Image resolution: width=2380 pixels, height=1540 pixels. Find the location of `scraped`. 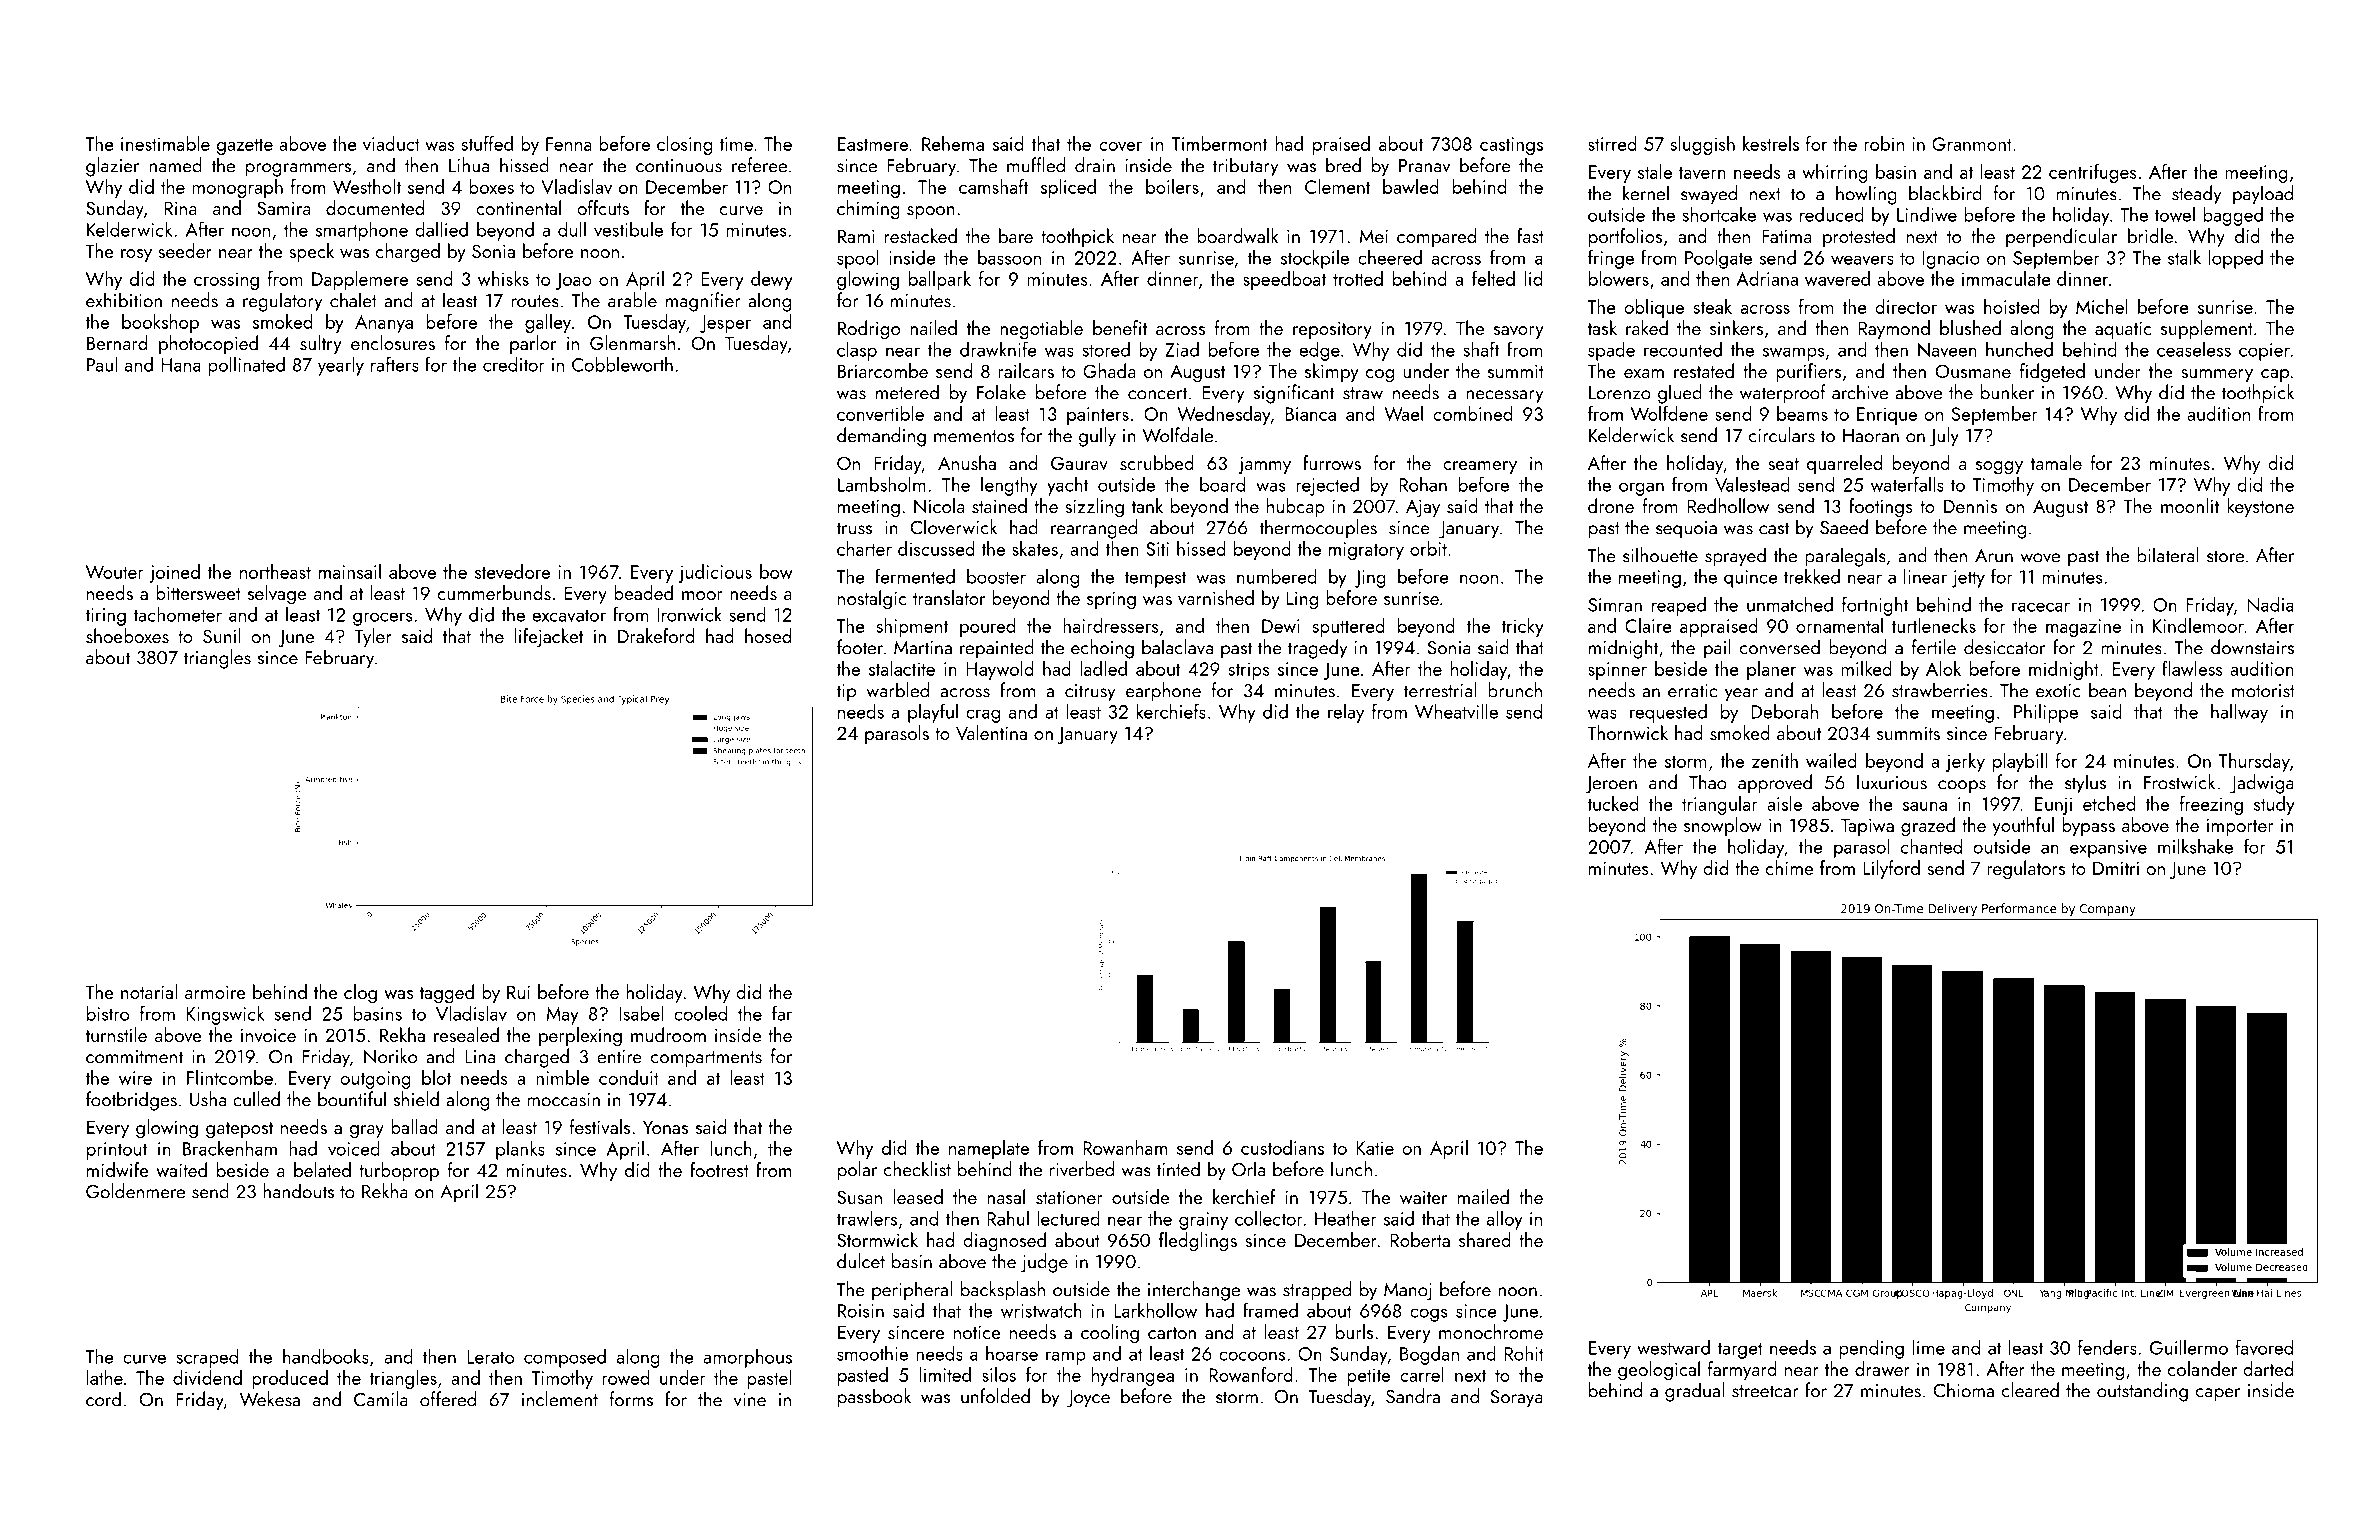

scraped is located at coordinates (207, 1358).
